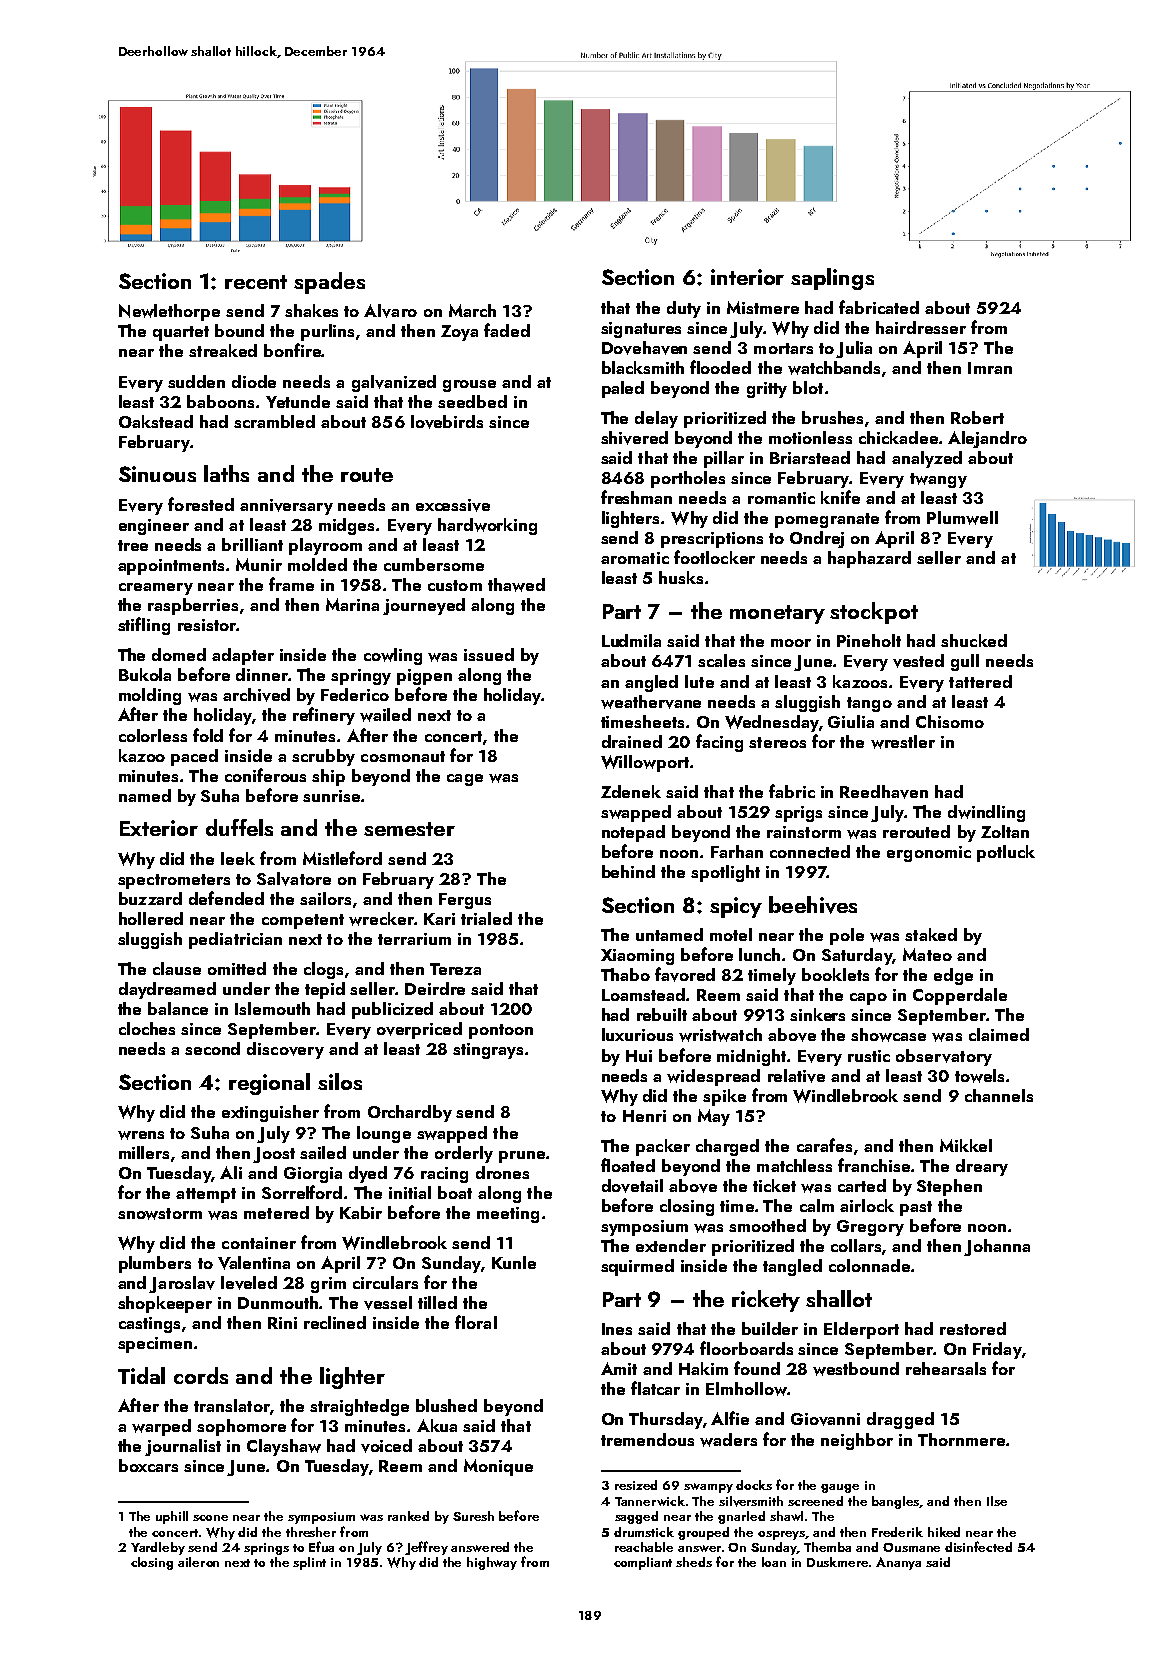  I want to click on tattered, so click(980, 681).
